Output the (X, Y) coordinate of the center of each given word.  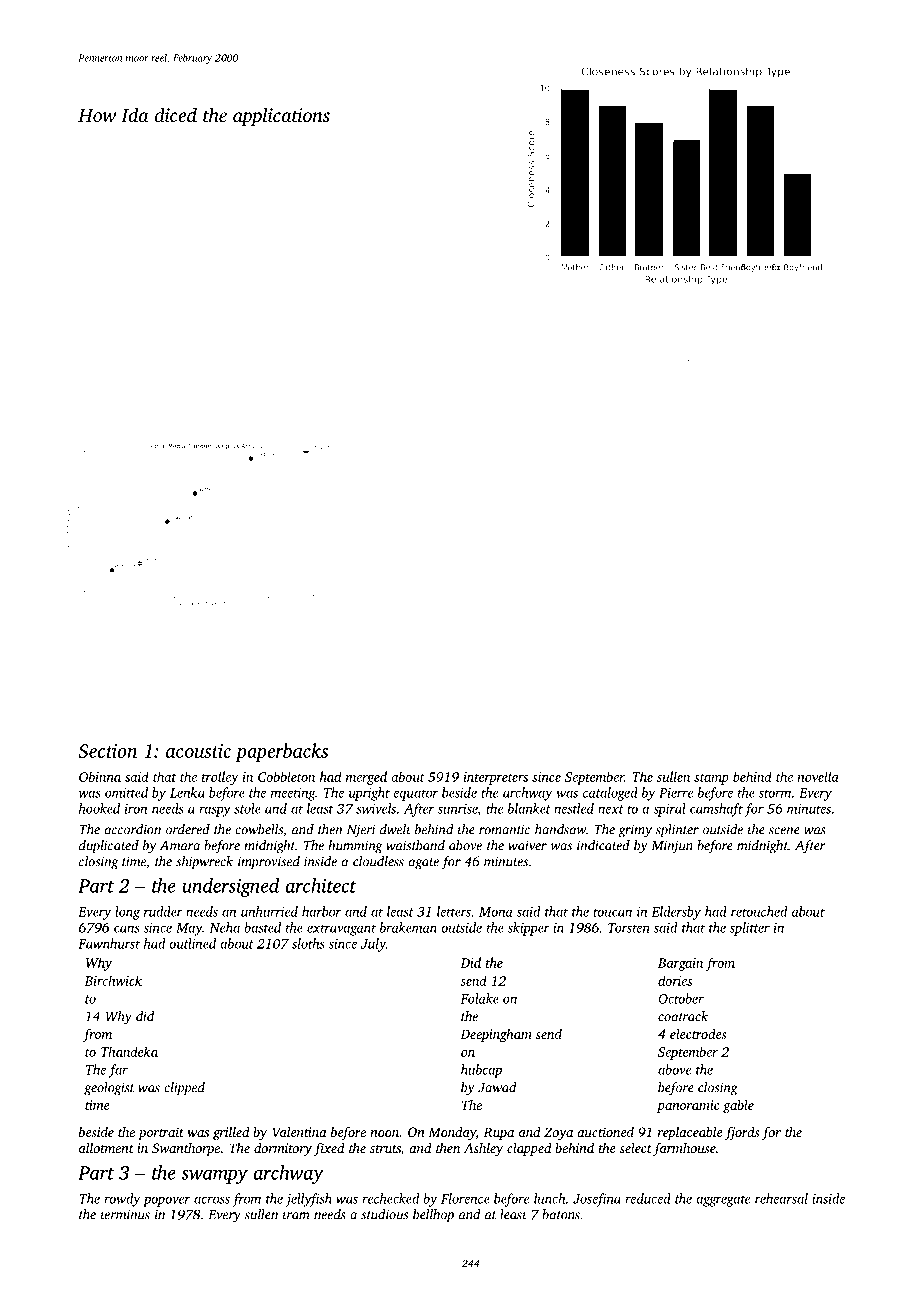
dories (675, 980)
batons (561, 1214)
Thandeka (129, 1051)
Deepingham (496, 1035)
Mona (495, 912)
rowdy (122, 1200)
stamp (711, 779)
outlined (192, 943)
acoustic (198, 751)
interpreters (496, 778)
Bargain (680, 964)
